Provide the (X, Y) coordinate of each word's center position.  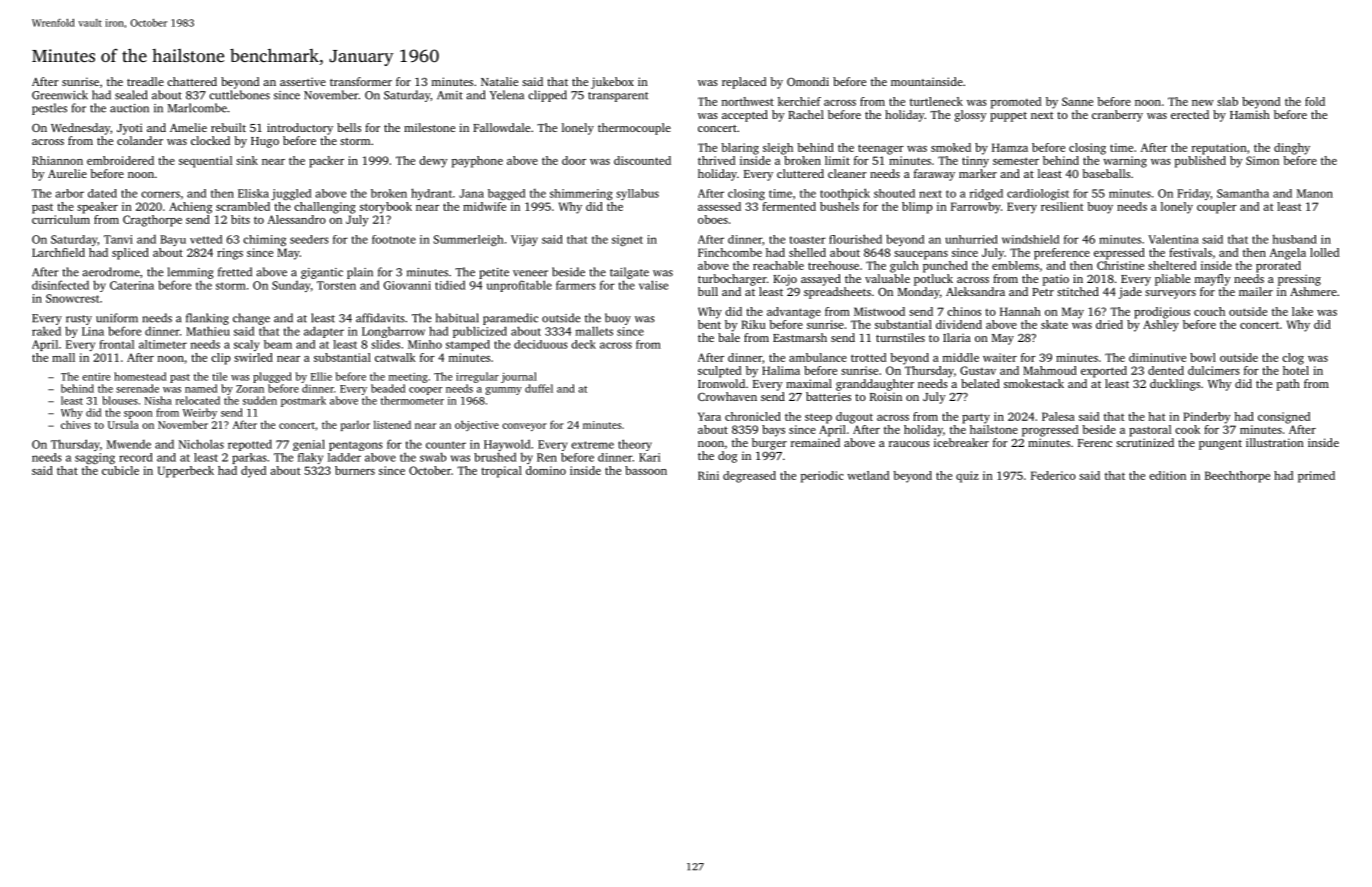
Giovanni (407, 285)
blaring (740, 149)
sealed (131, 95)
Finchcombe (730, 252)
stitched (1078, 291)
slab (1227, 101)
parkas (249, 458)
